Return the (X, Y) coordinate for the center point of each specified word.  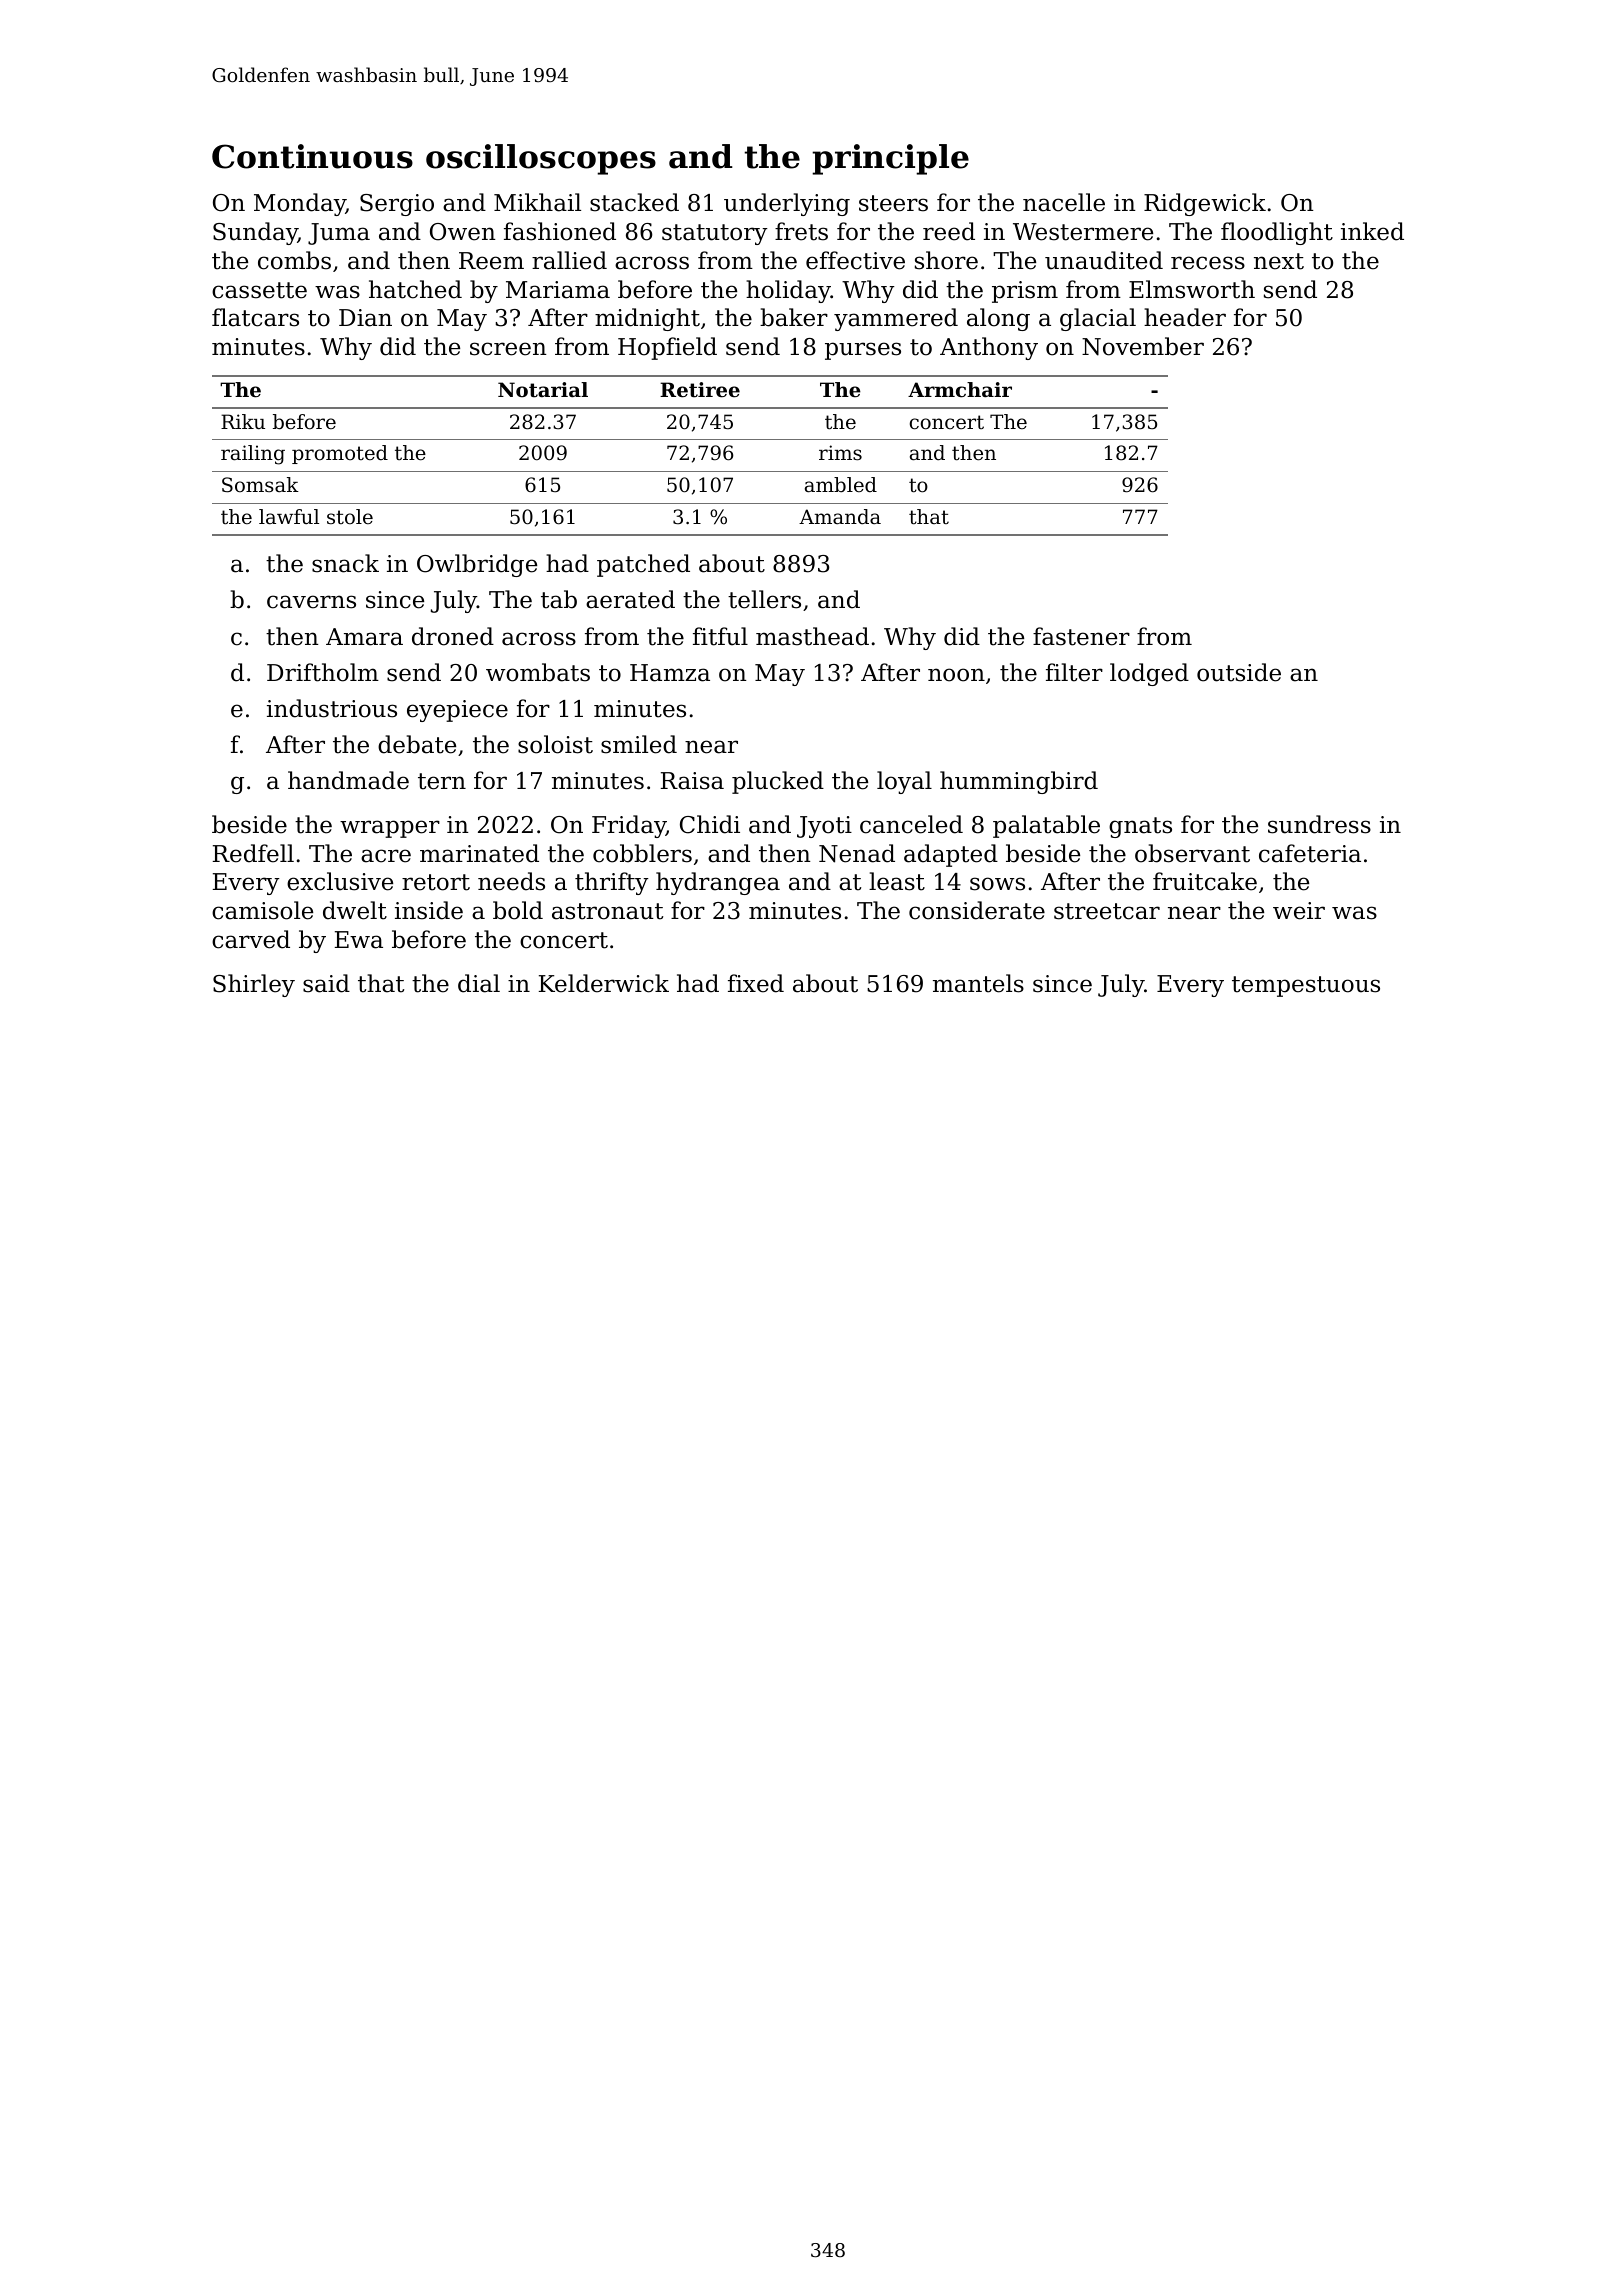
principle (890, 159)
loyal (904, 782)
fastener (1081, 636)
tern (442, 781)
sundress (1319, 824)
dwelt (355, 910)
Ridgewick (1205, 204)
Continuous (312, 156)
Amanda (840, 517)
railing (253, 455)
